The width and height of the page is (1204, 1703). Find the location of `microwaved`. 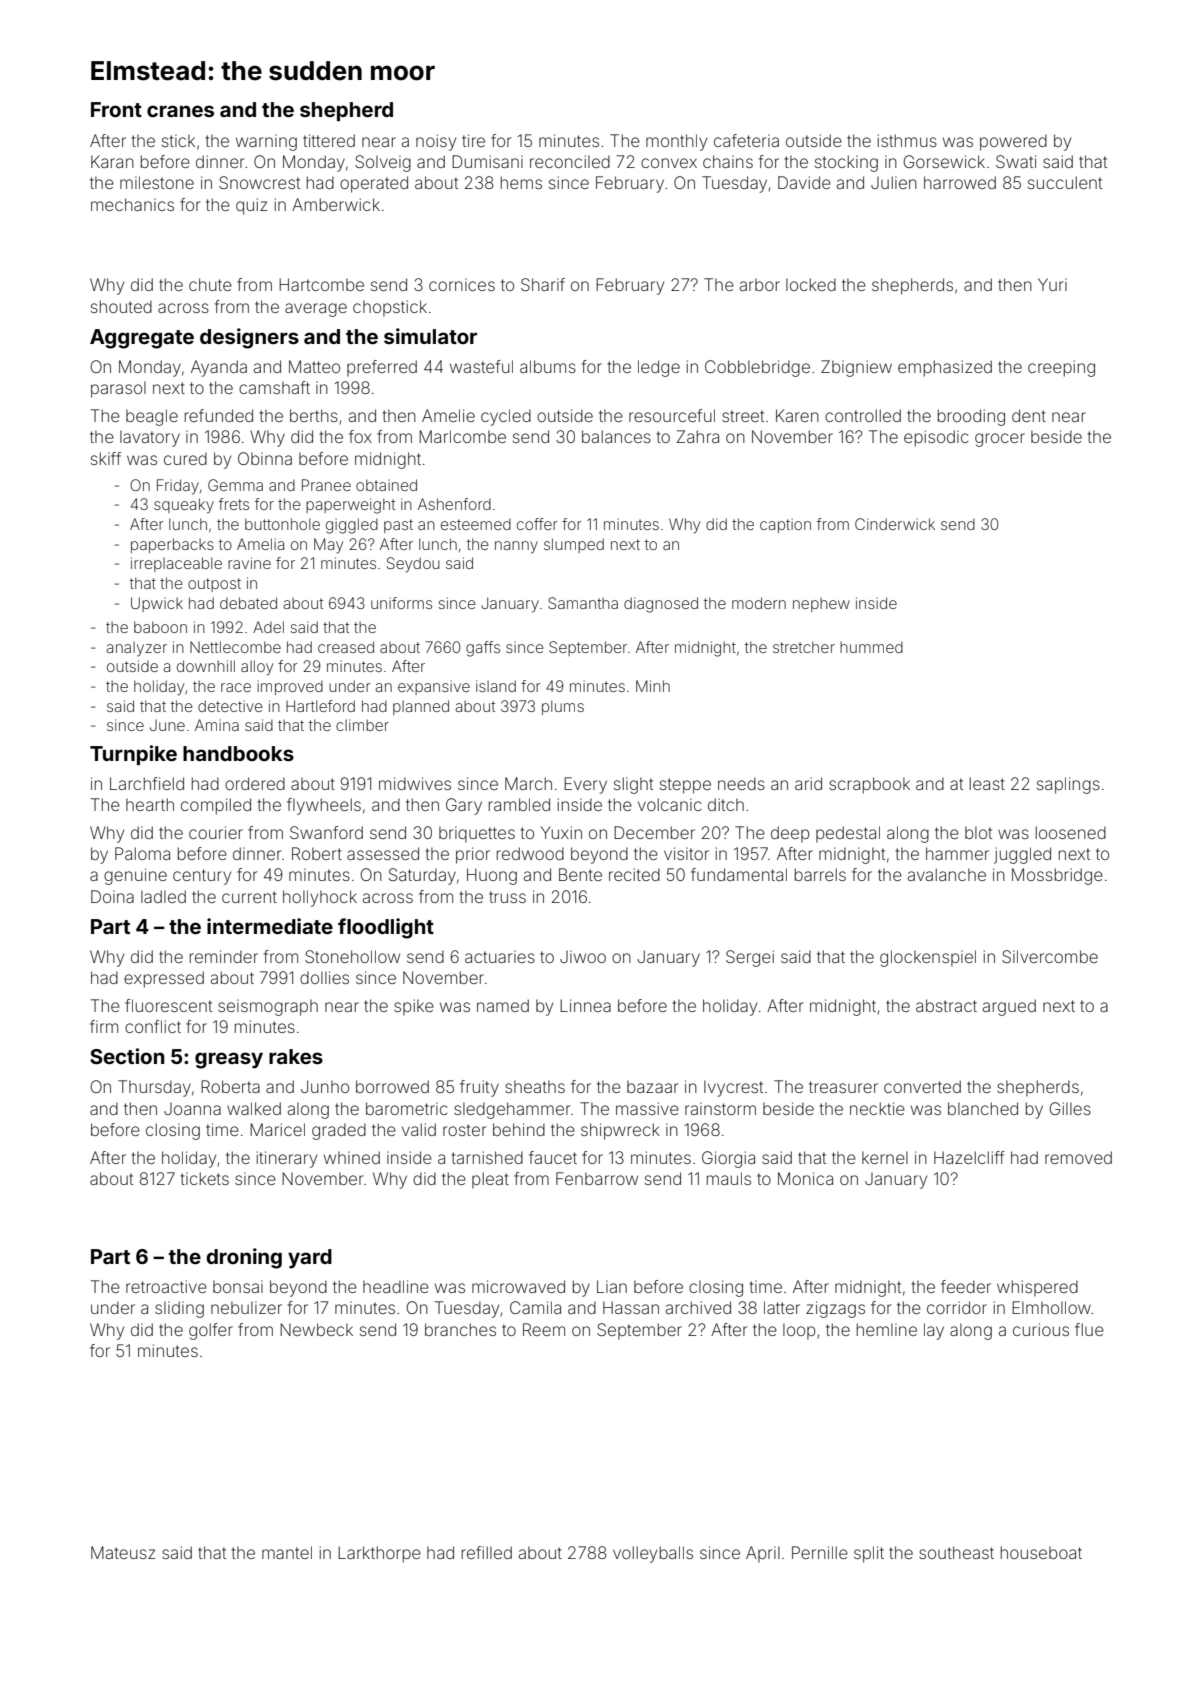

microwaved is located at coordinates (518, 1286).
